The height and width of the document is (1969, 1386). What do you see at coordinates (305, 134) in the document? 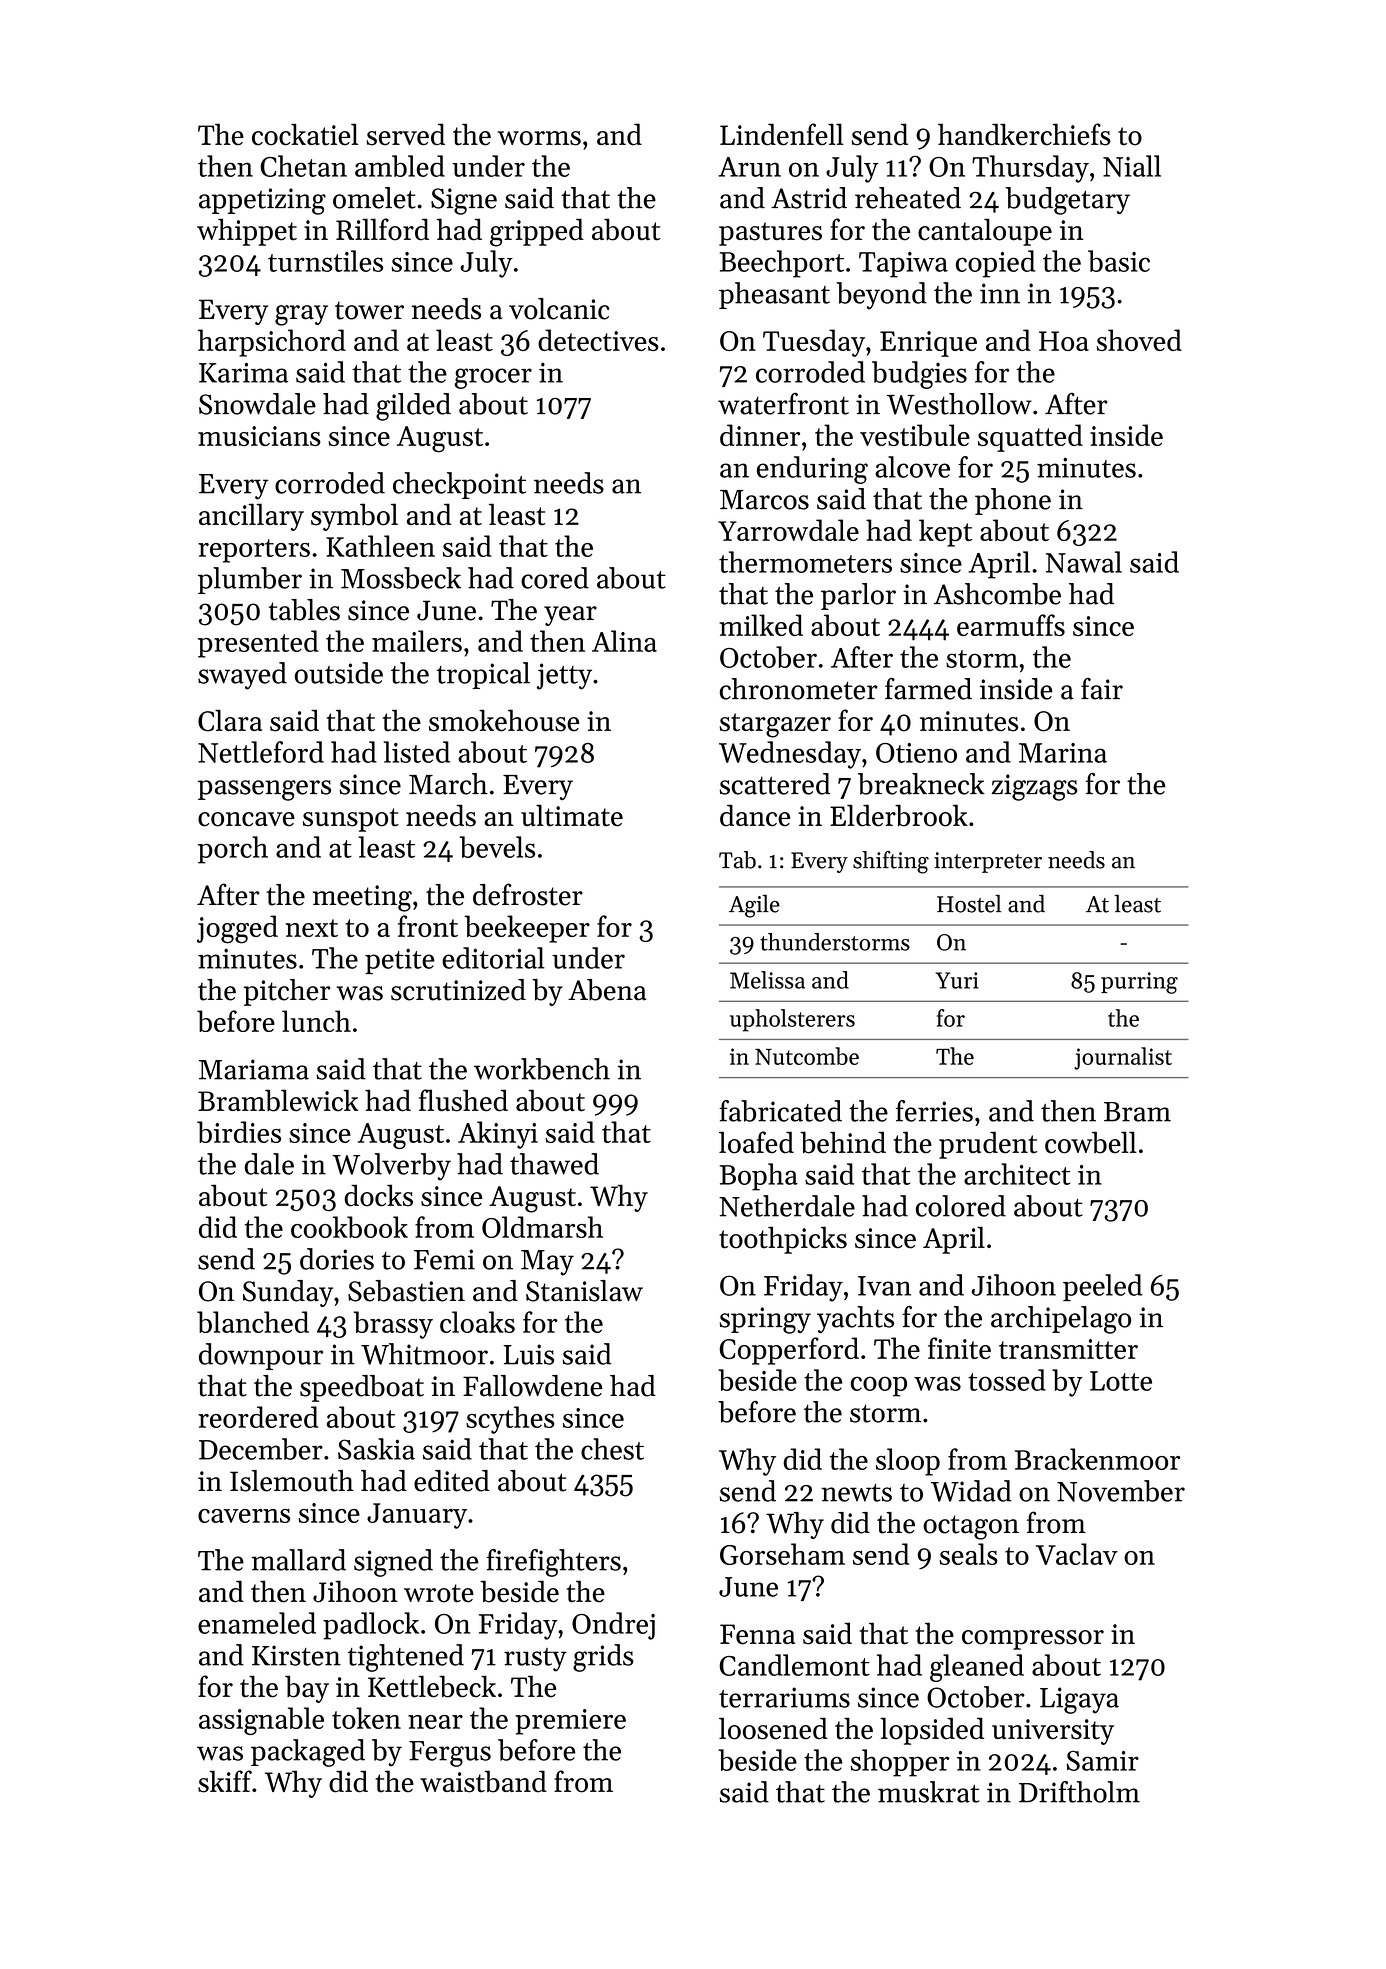
I see `cockatiel` at bounding box center [305, 134].
